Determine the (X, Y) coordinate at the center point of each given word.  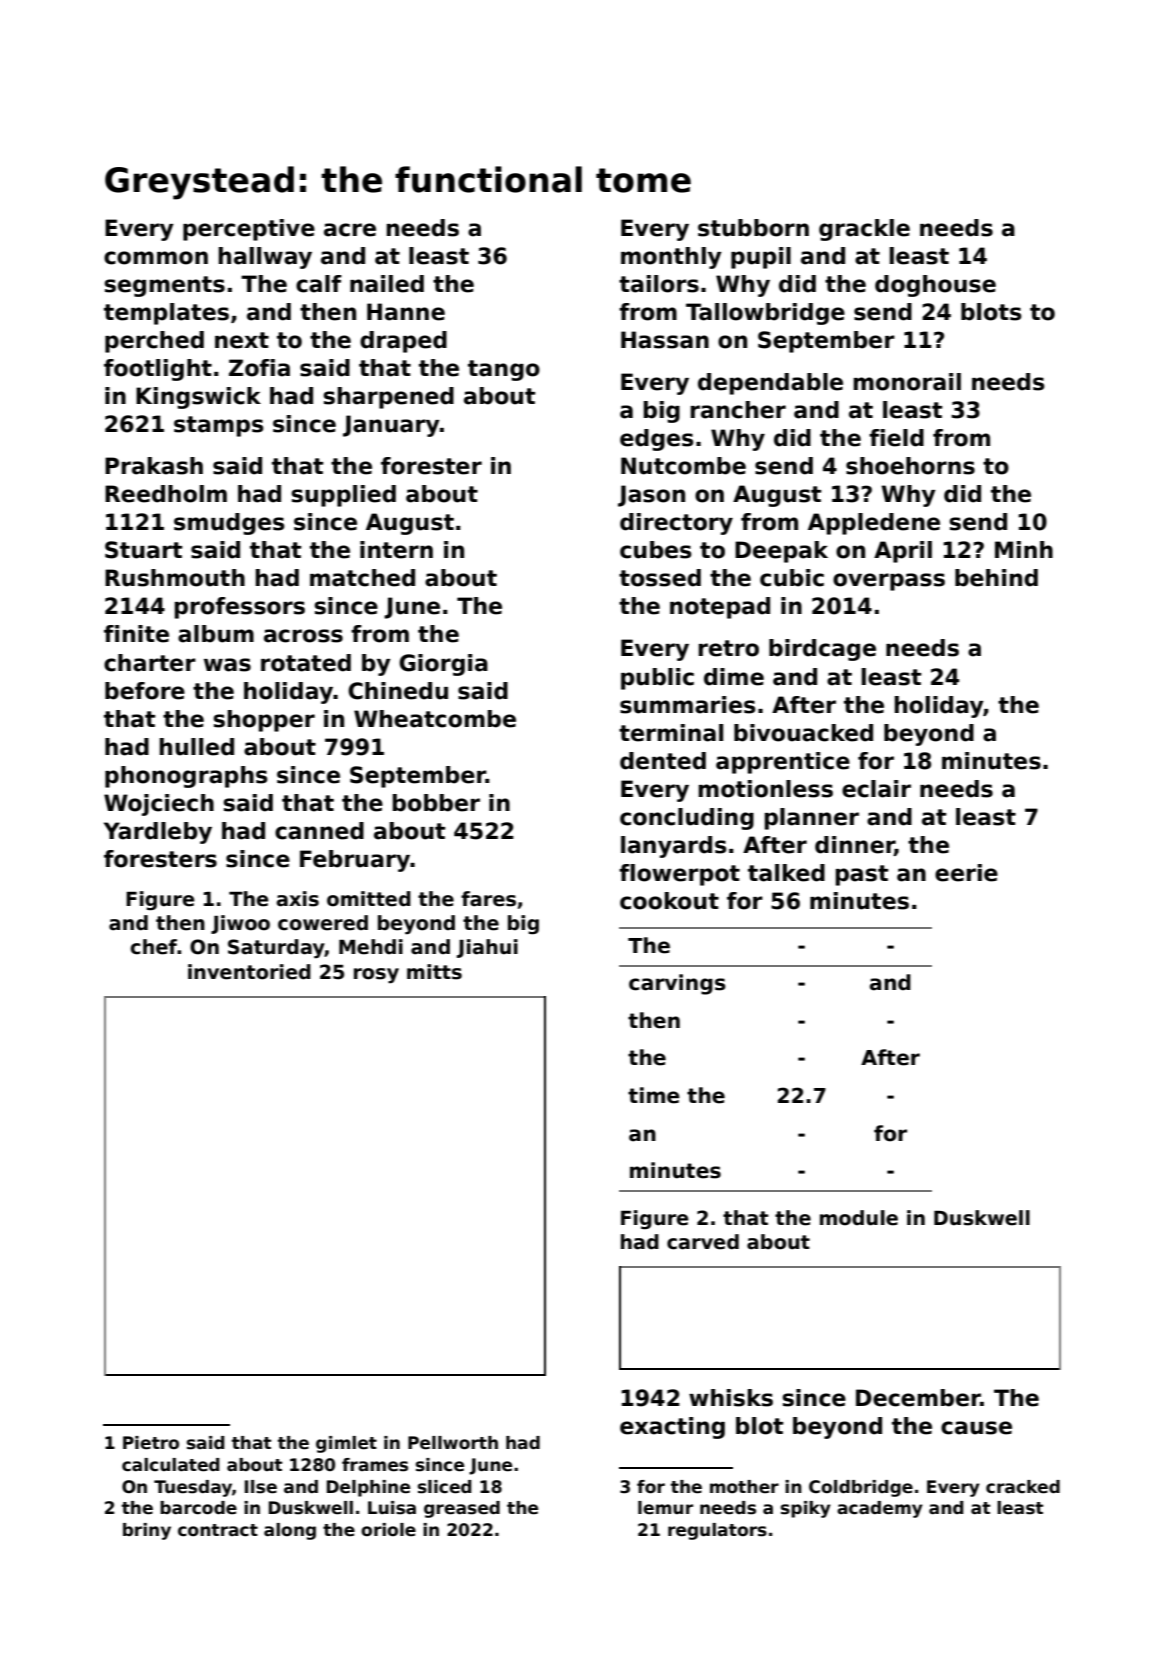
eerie (966, 873)
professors (240, 608)
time (654, 1095)
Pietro (151, 1443)
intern (396, 550)
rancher (738, 410)
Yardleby (158, 833)
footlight (158, 370)
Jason (651, 496)
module (859, 1218)
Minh (1024, 549)
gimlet (346, 1444)
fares (488, 899)
